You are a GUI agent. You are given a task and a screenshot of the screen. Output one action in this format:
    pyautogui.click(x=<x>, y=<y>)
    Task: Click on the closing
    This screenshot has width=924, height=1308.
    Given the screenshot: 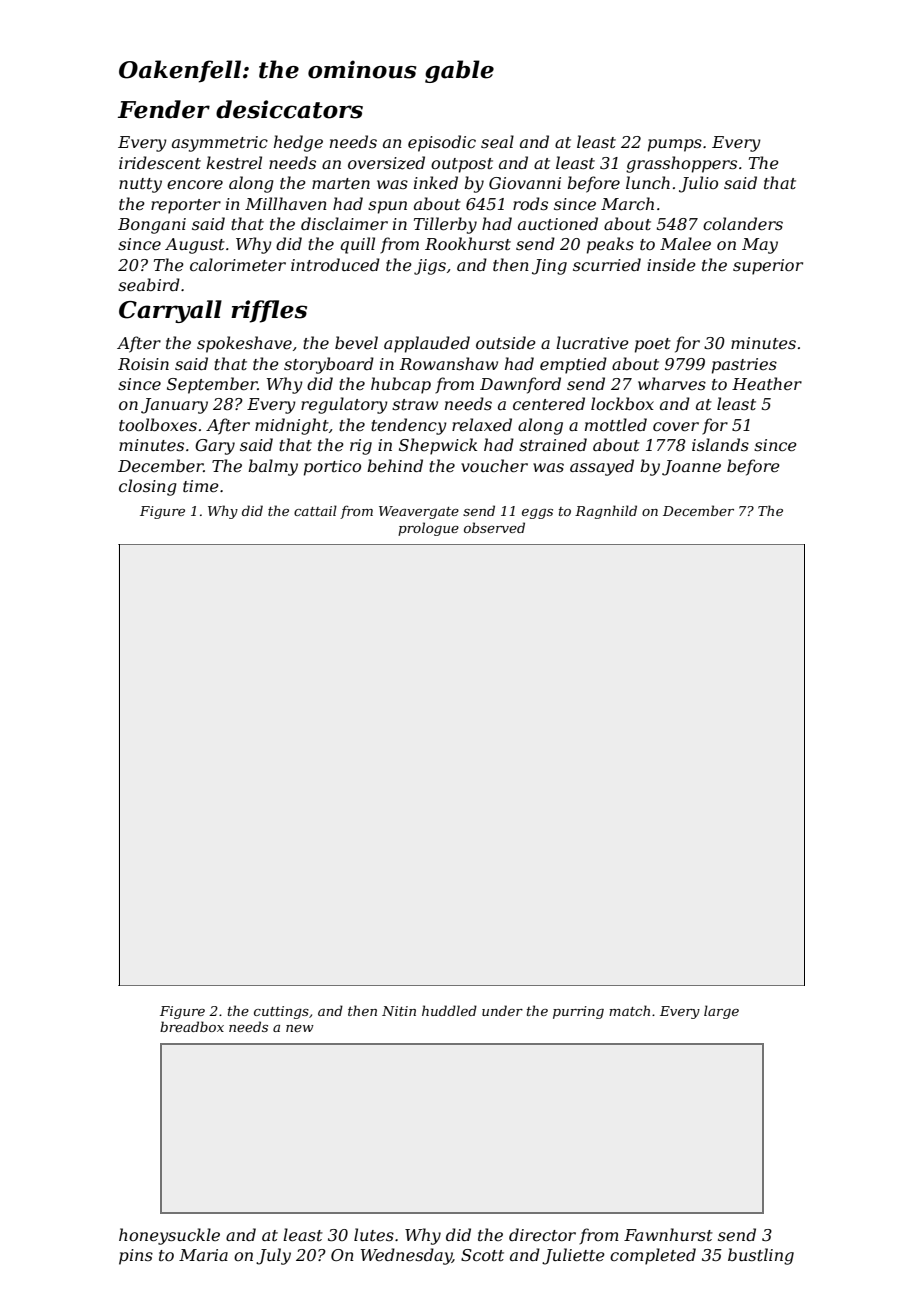 What is the action you would take?
    pyautogui.click(x=148, y=487)
